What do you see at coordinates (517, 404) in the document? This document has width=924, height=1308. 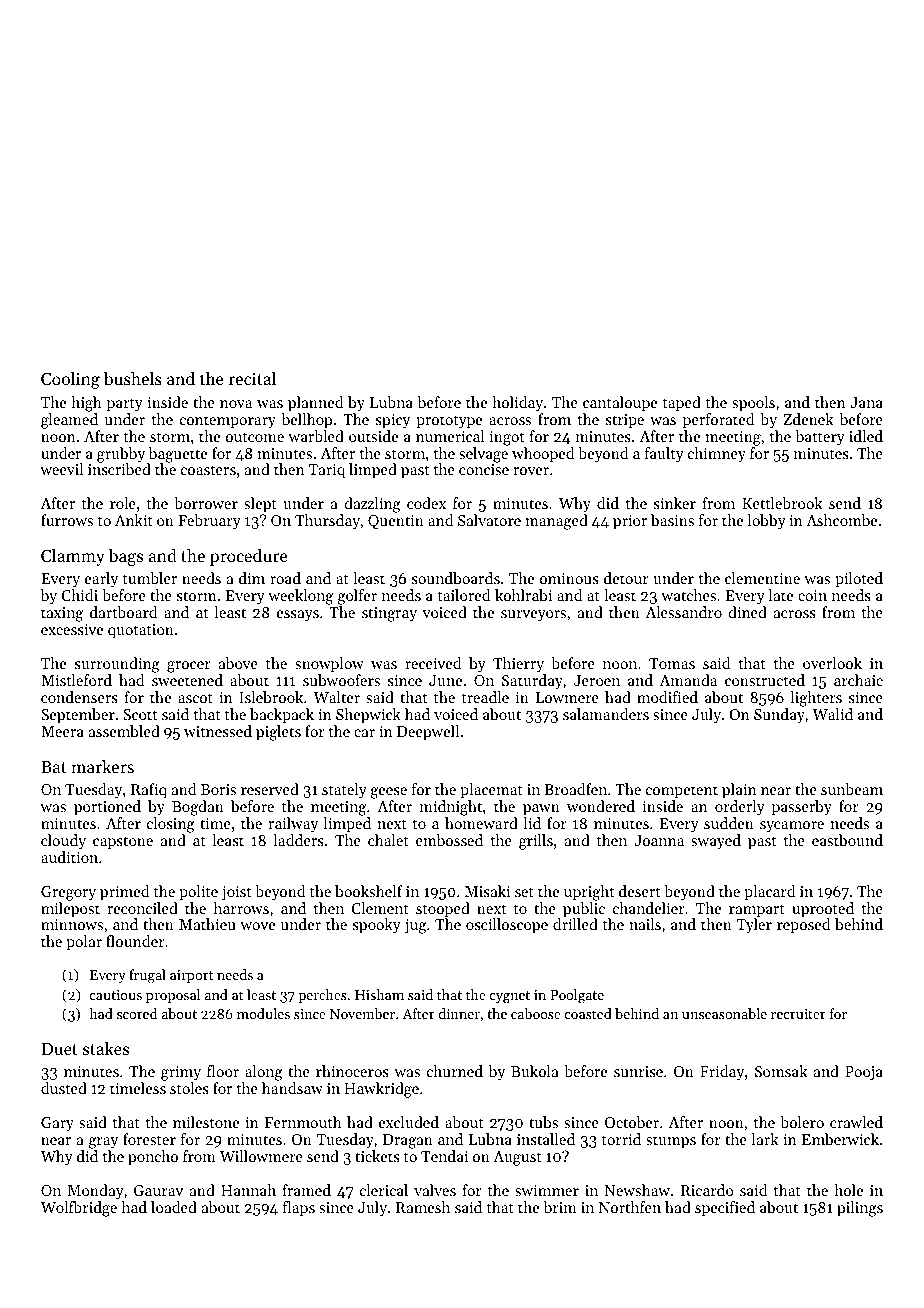 I see `holiday` at bounding box center [517, 404].
